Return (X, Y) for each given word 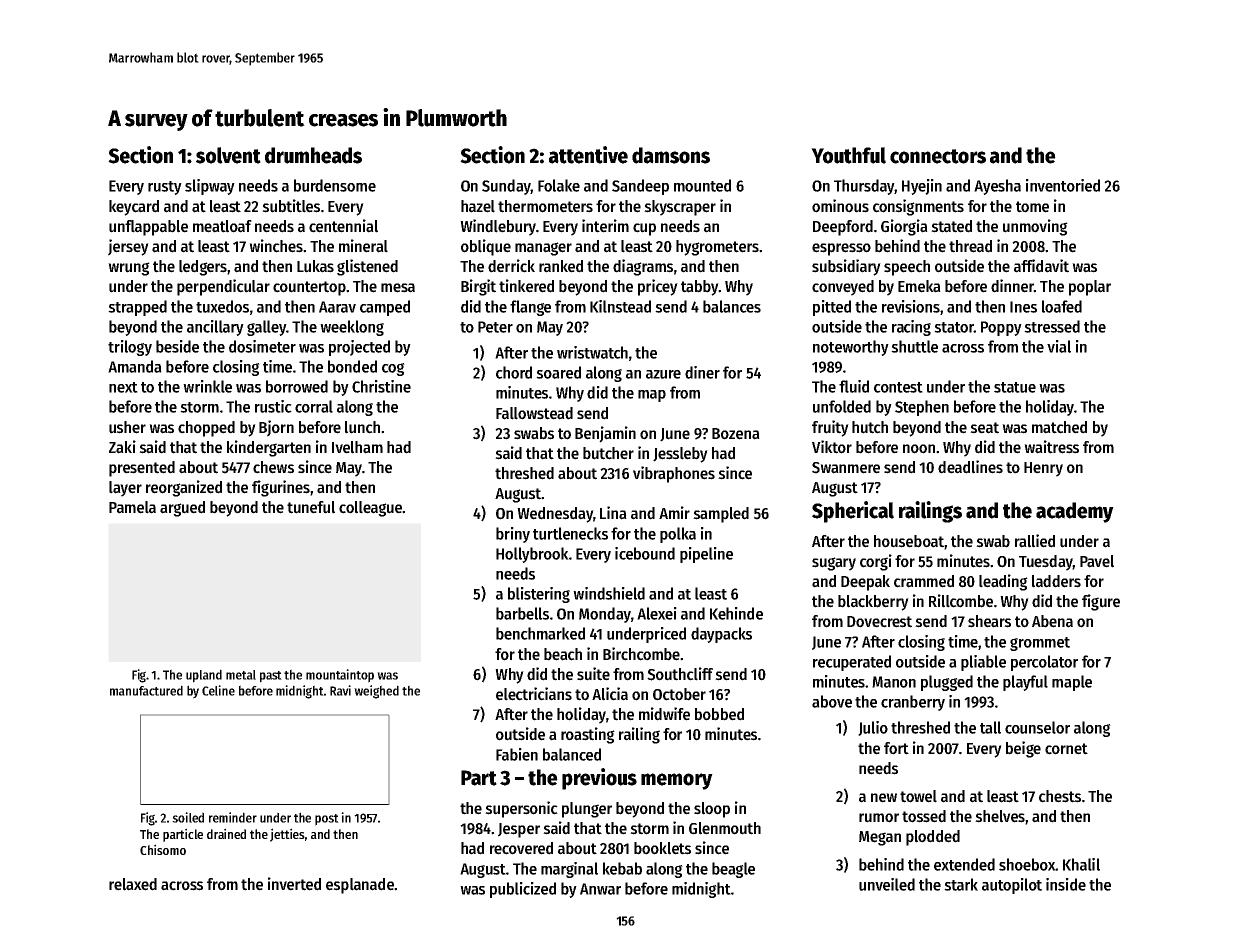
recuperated (852, 663)
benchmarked (540, 633)
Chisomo (163, 849)
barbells (522, 613)
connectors (938, 156)
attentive (588, 155)
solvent (228, 155)
